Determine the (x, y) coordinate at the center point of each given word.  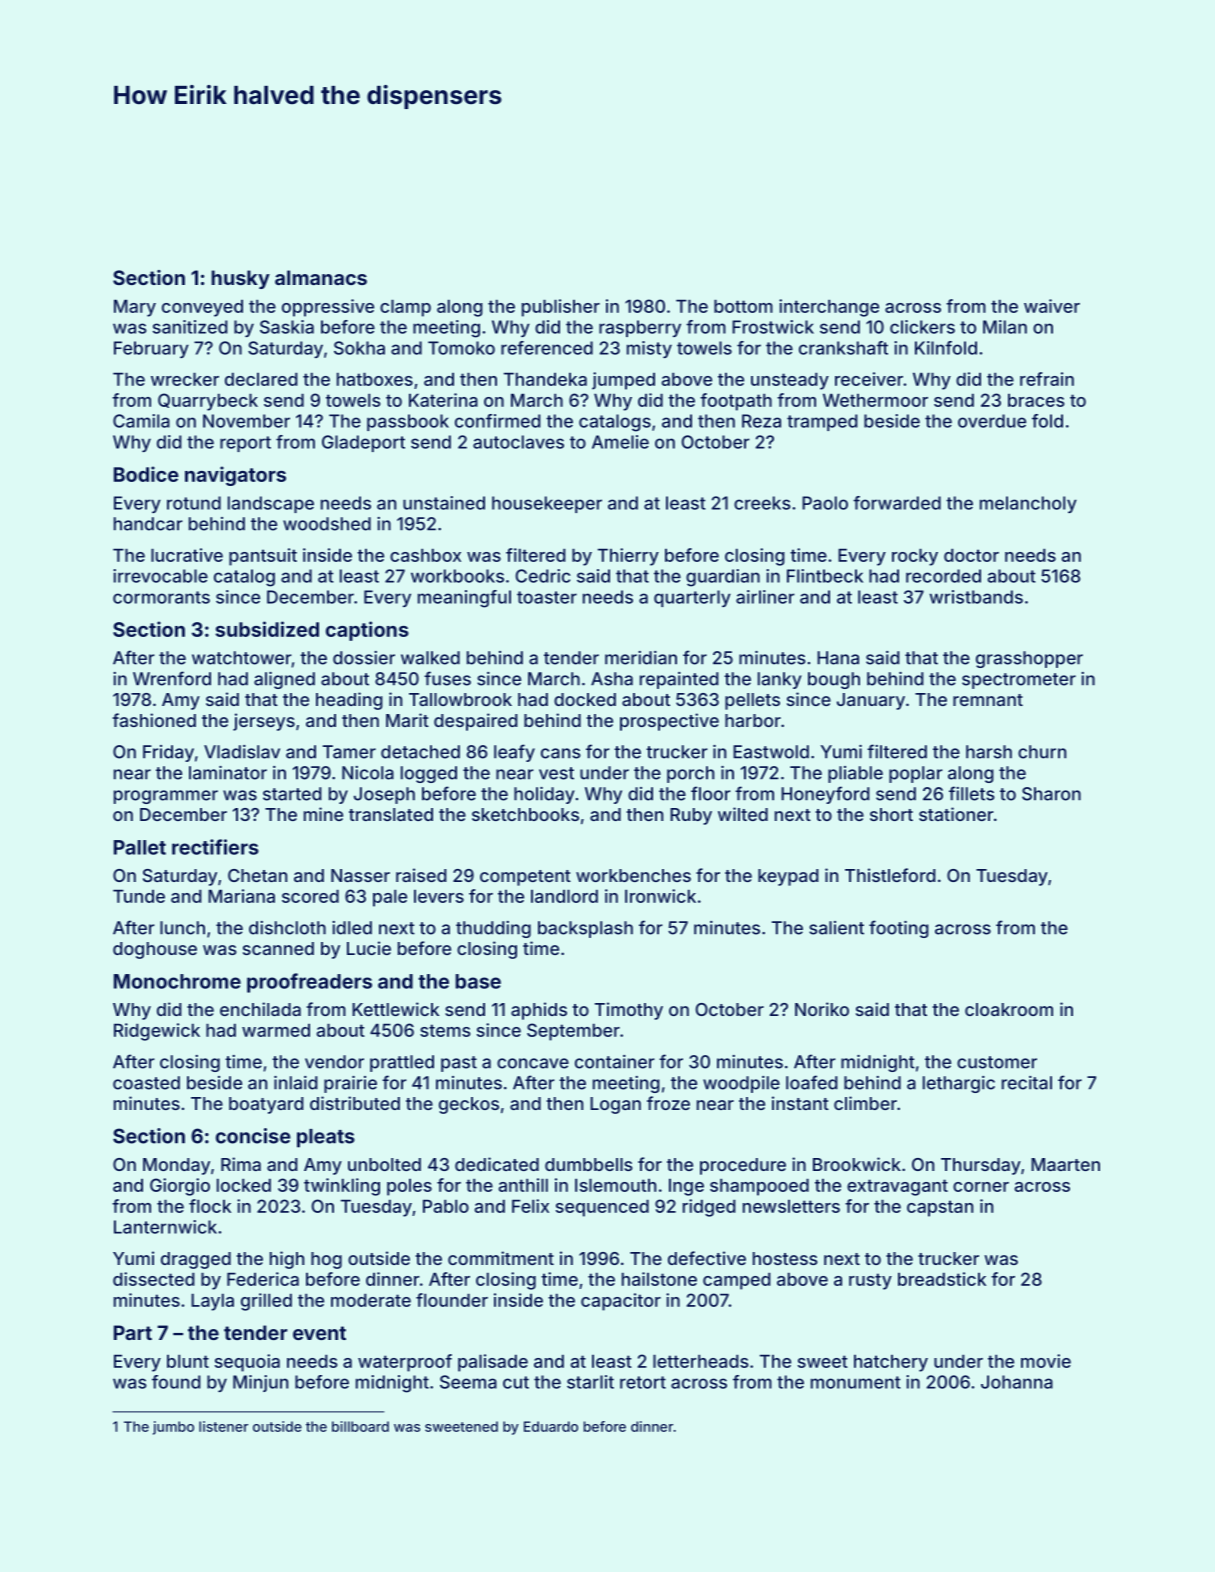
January (871, 701)
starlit (590, 1382)
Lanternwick (165, 1227)
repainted (679, 680)
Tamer (349, 752)
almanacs (321, 277)
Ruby (691, 816)
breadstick (942, 1279)
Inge (686, 1187)
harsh (989, 752)
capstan (940, 1208)
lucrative (187, 555)
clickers (922, 327)
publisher (561, 308)
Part (133, 1332)
